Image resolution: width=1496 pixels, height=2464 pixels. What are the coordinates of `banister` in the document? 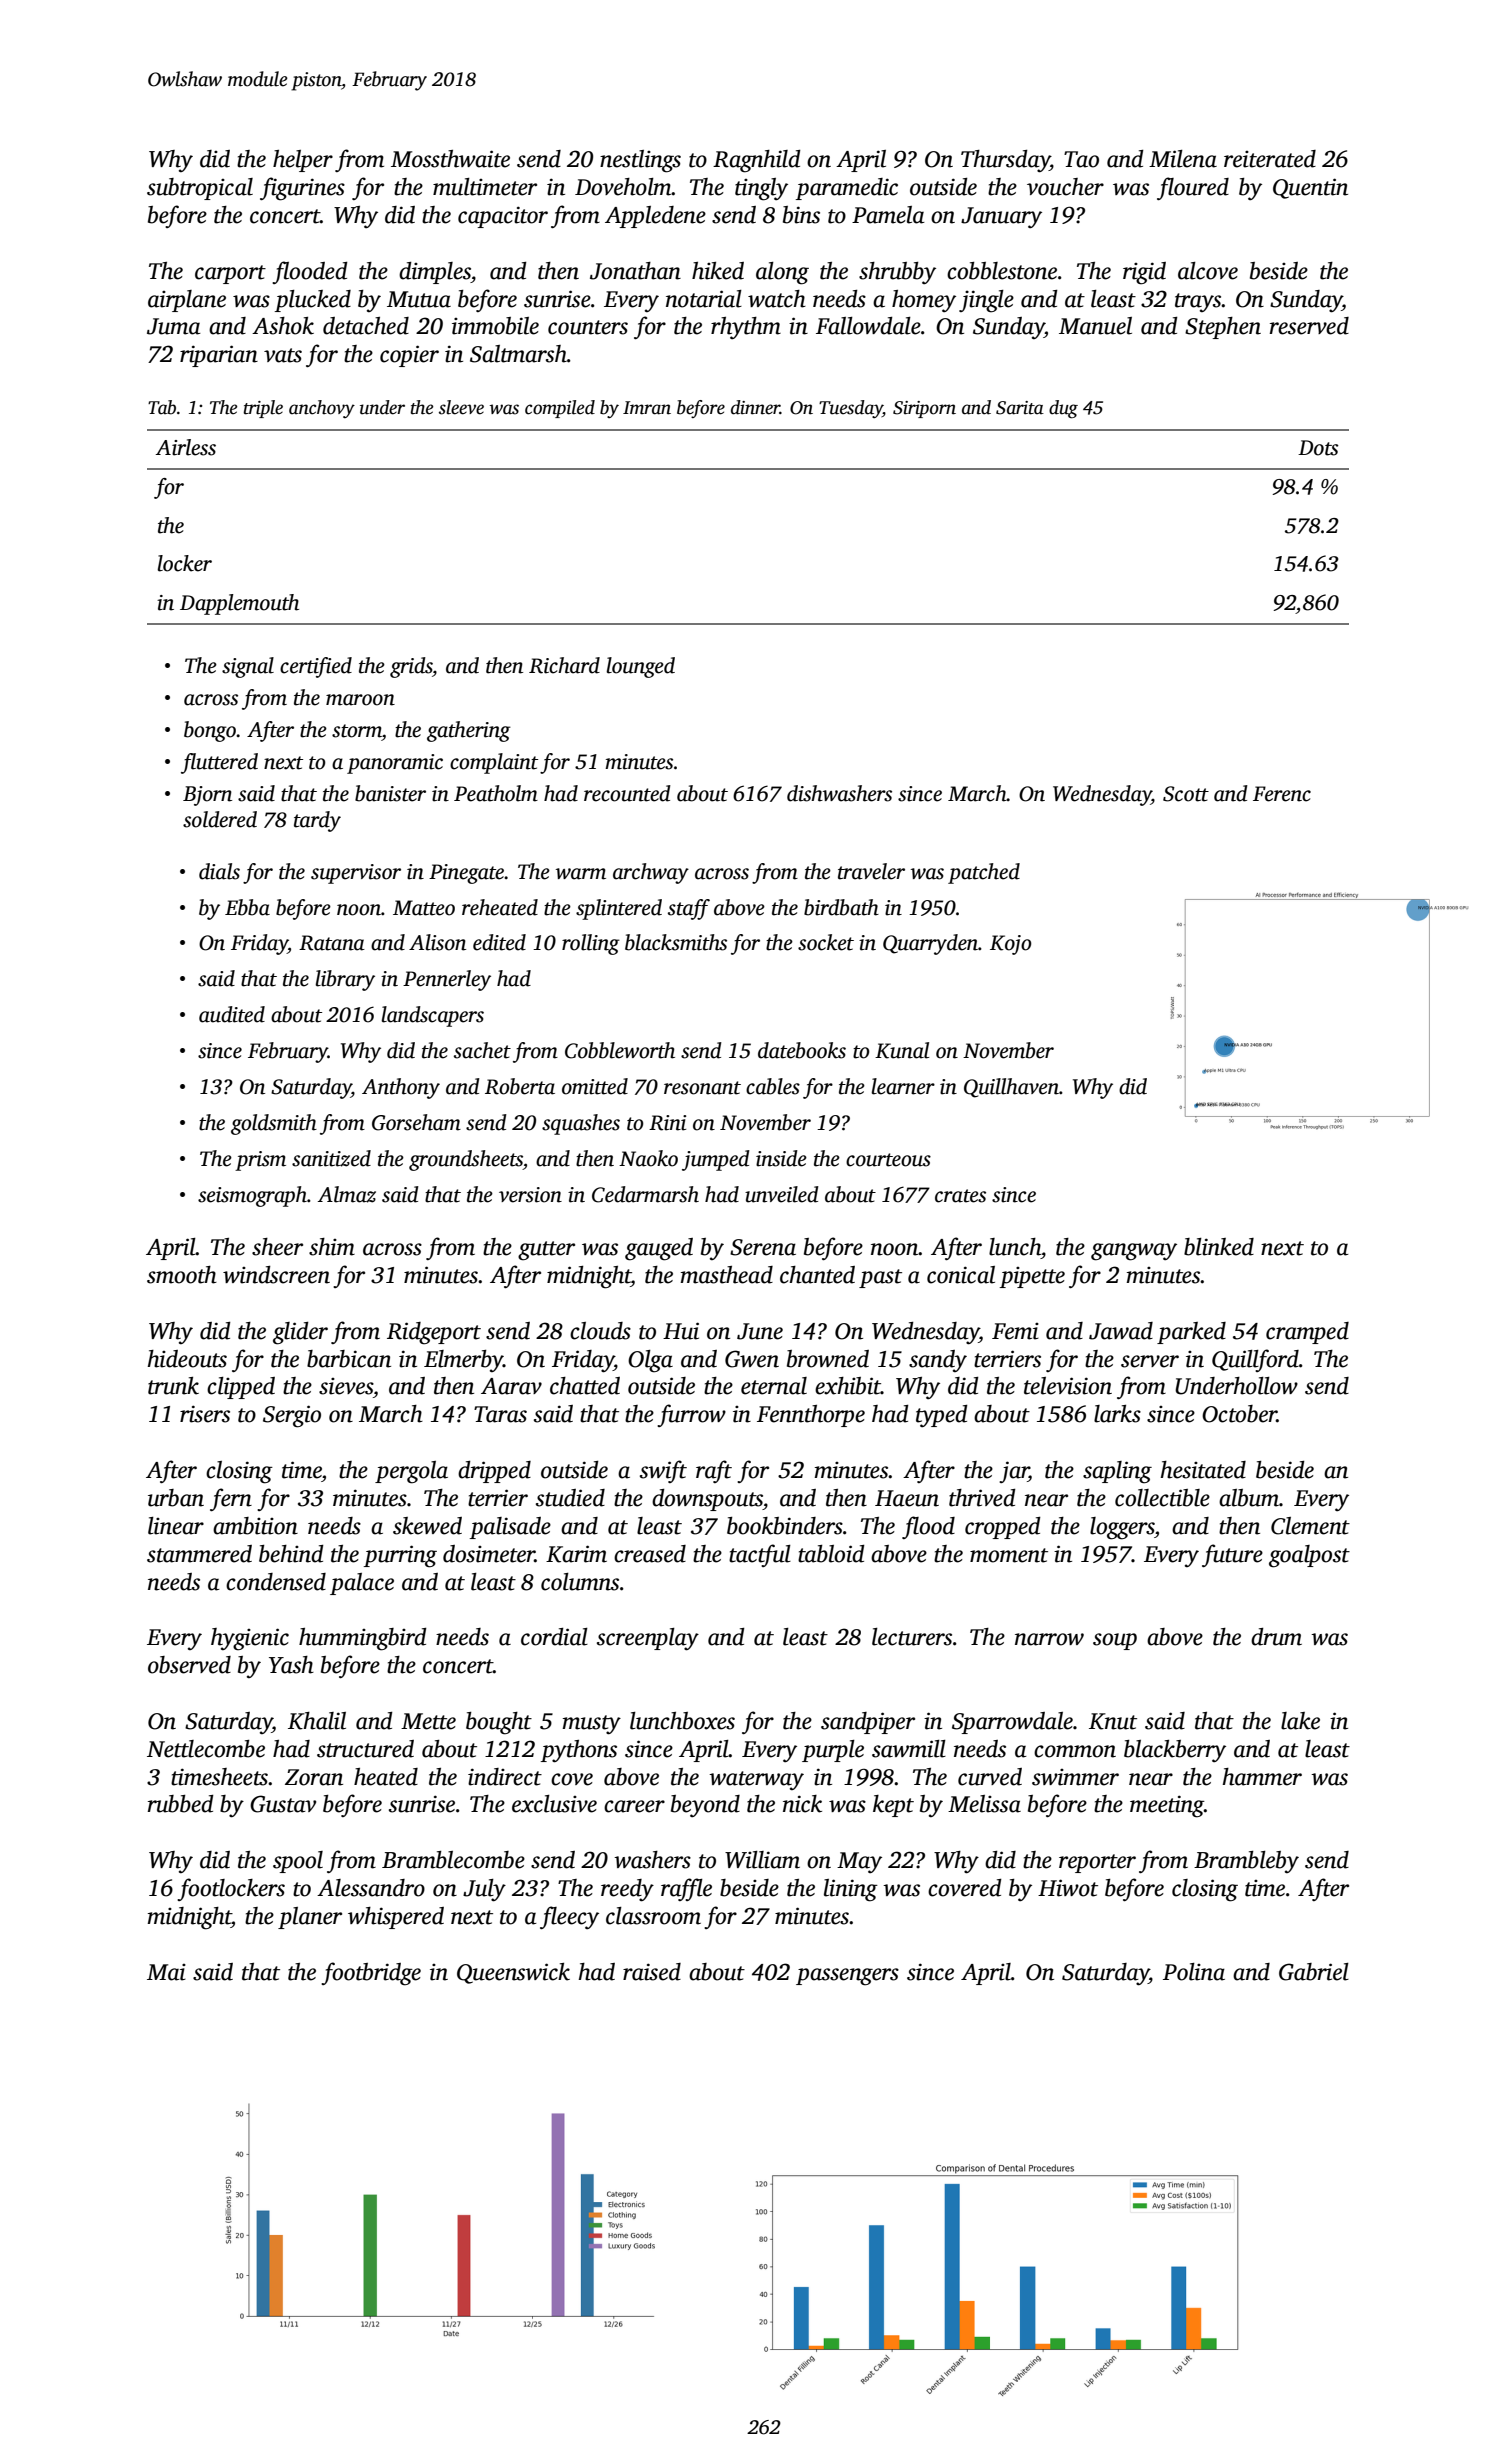 It's located at (390, 793).
